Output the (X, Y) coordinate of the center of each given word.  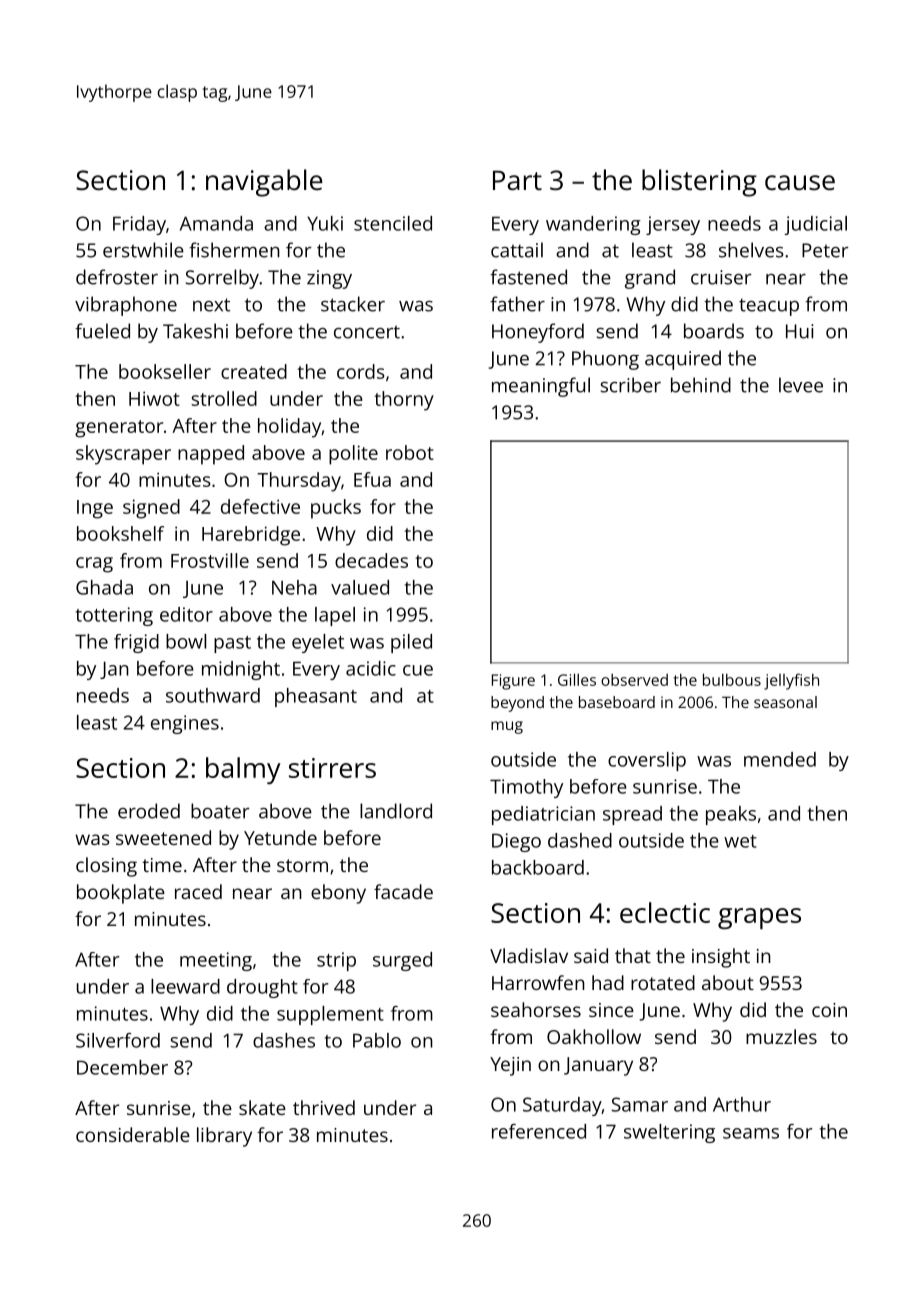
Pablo (377, 1040)
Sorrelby (222, 279)
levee (801, 385)
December (122, 1067)
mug (507, 727)
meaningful (541, 387)
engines (185, 724)
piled (411, 643)
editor (186, 614)
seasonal (785, 702)
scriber (631, 385)
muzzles (781, 1036)
